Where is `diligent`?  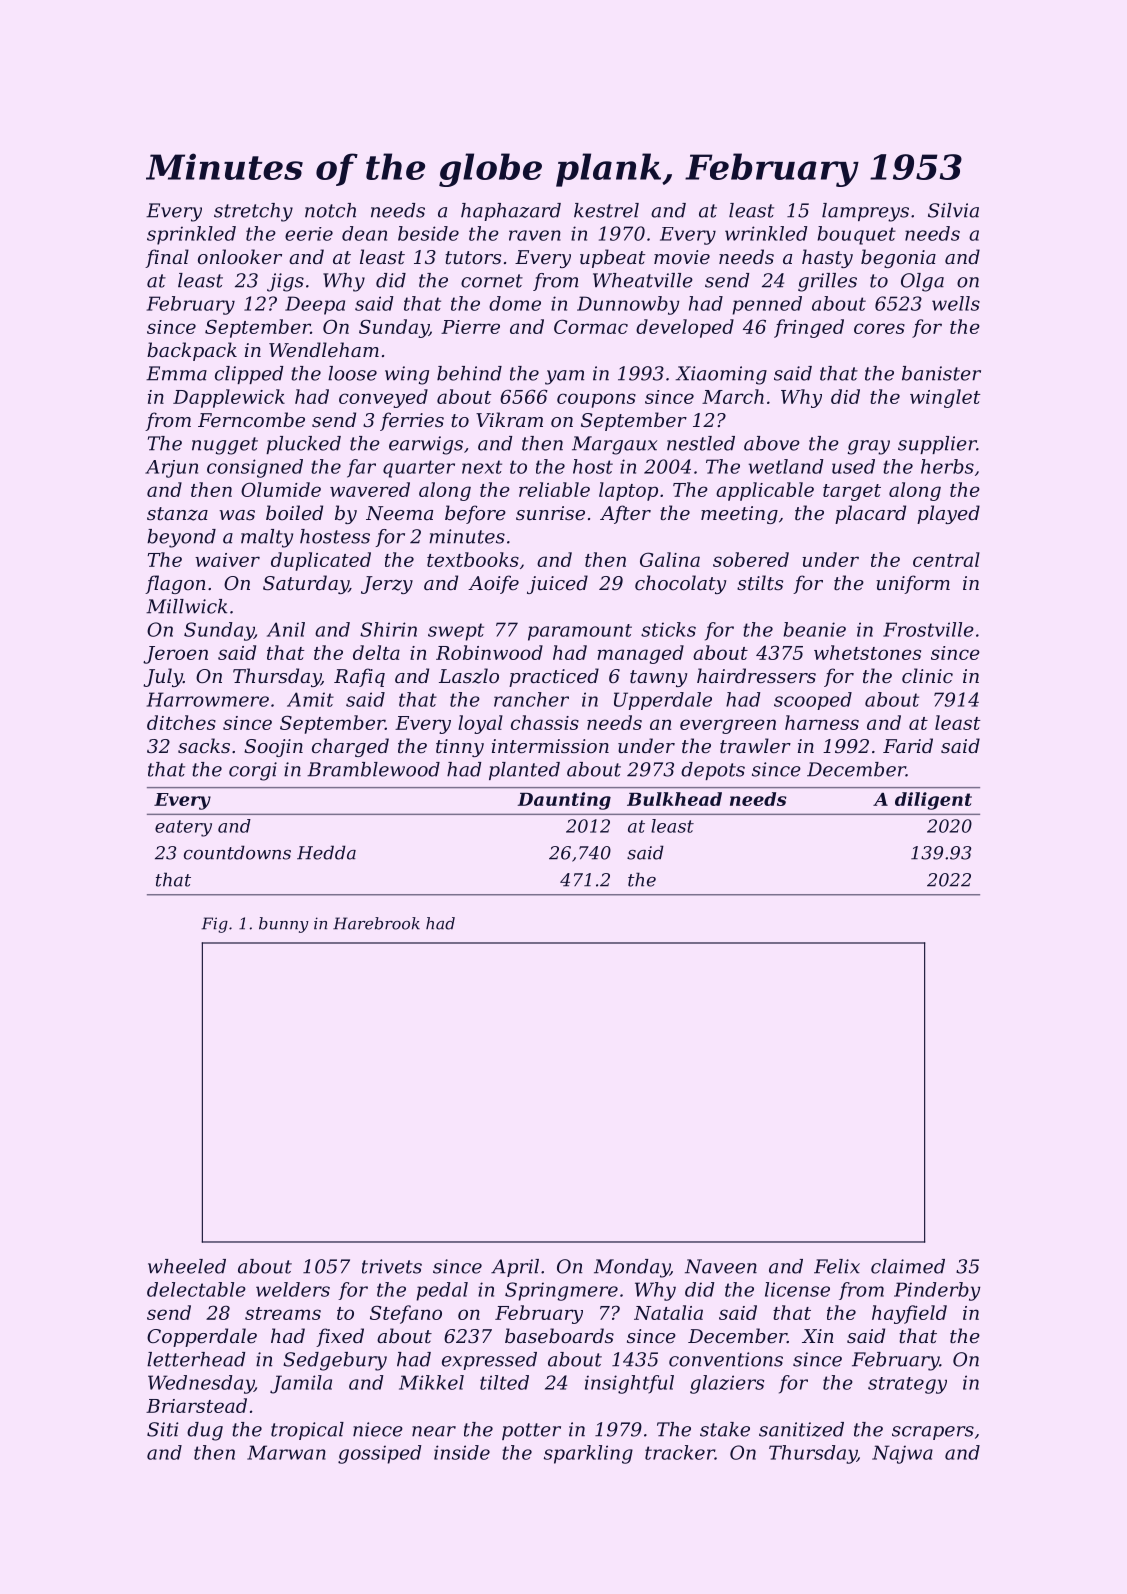 diligent is located at coordinates (933, 801).
